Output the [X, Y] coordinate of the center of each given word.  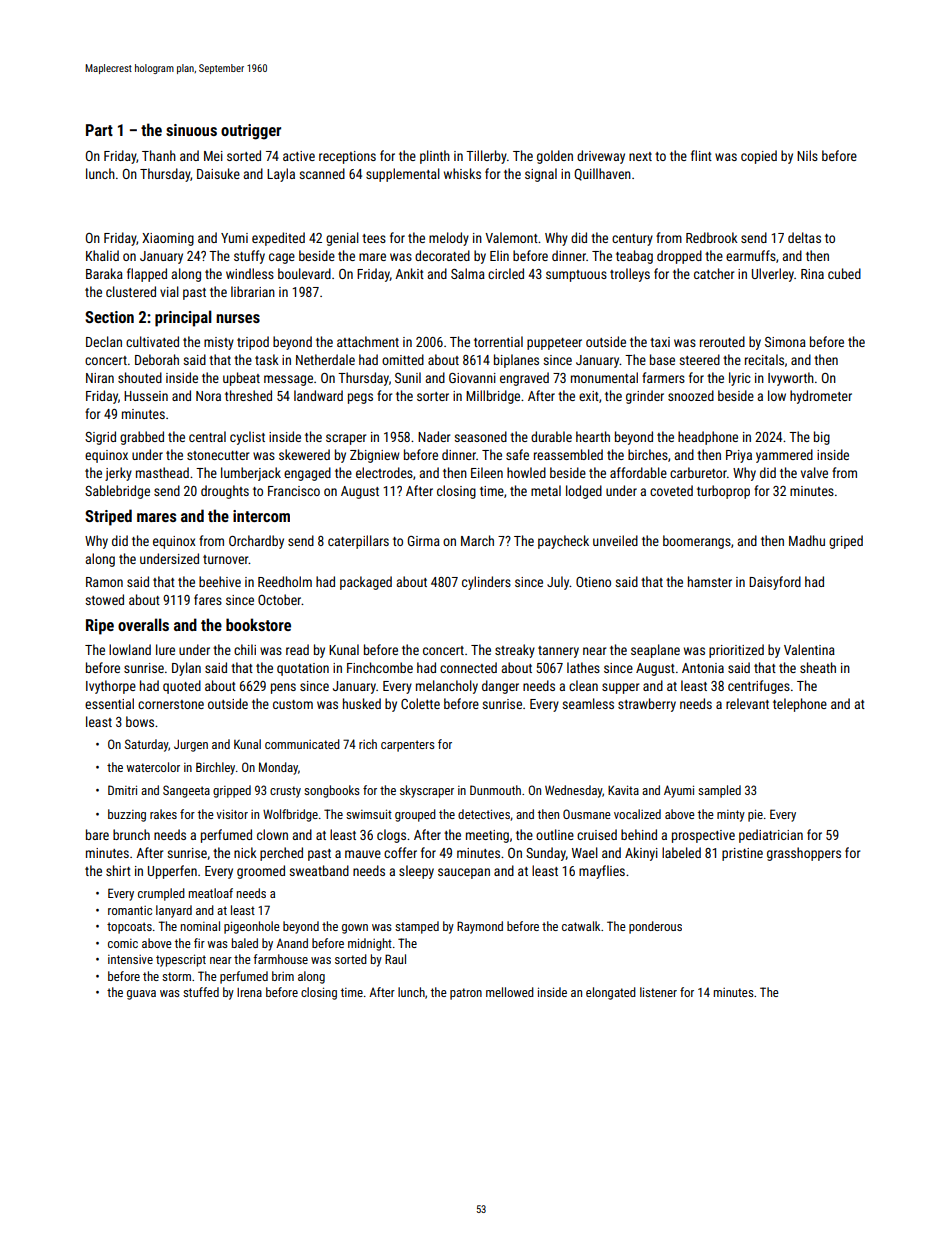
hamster [710, 581]
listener [658, 992]
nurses [238, 318]
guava [141, 995]
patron [466, 994]
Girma [424, 541]
